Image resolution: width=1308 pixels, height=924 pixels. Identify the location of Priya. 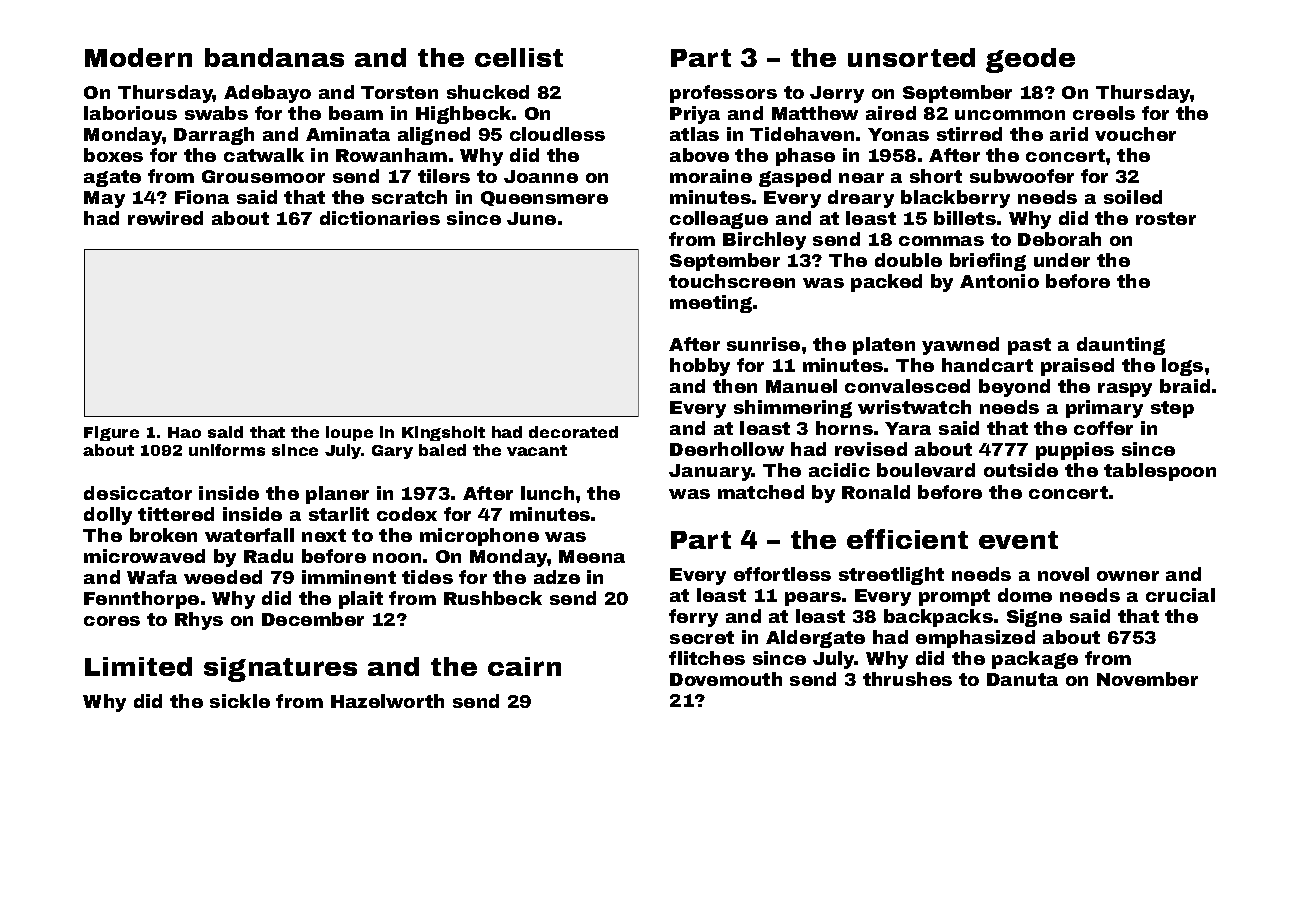
(695, 115).
